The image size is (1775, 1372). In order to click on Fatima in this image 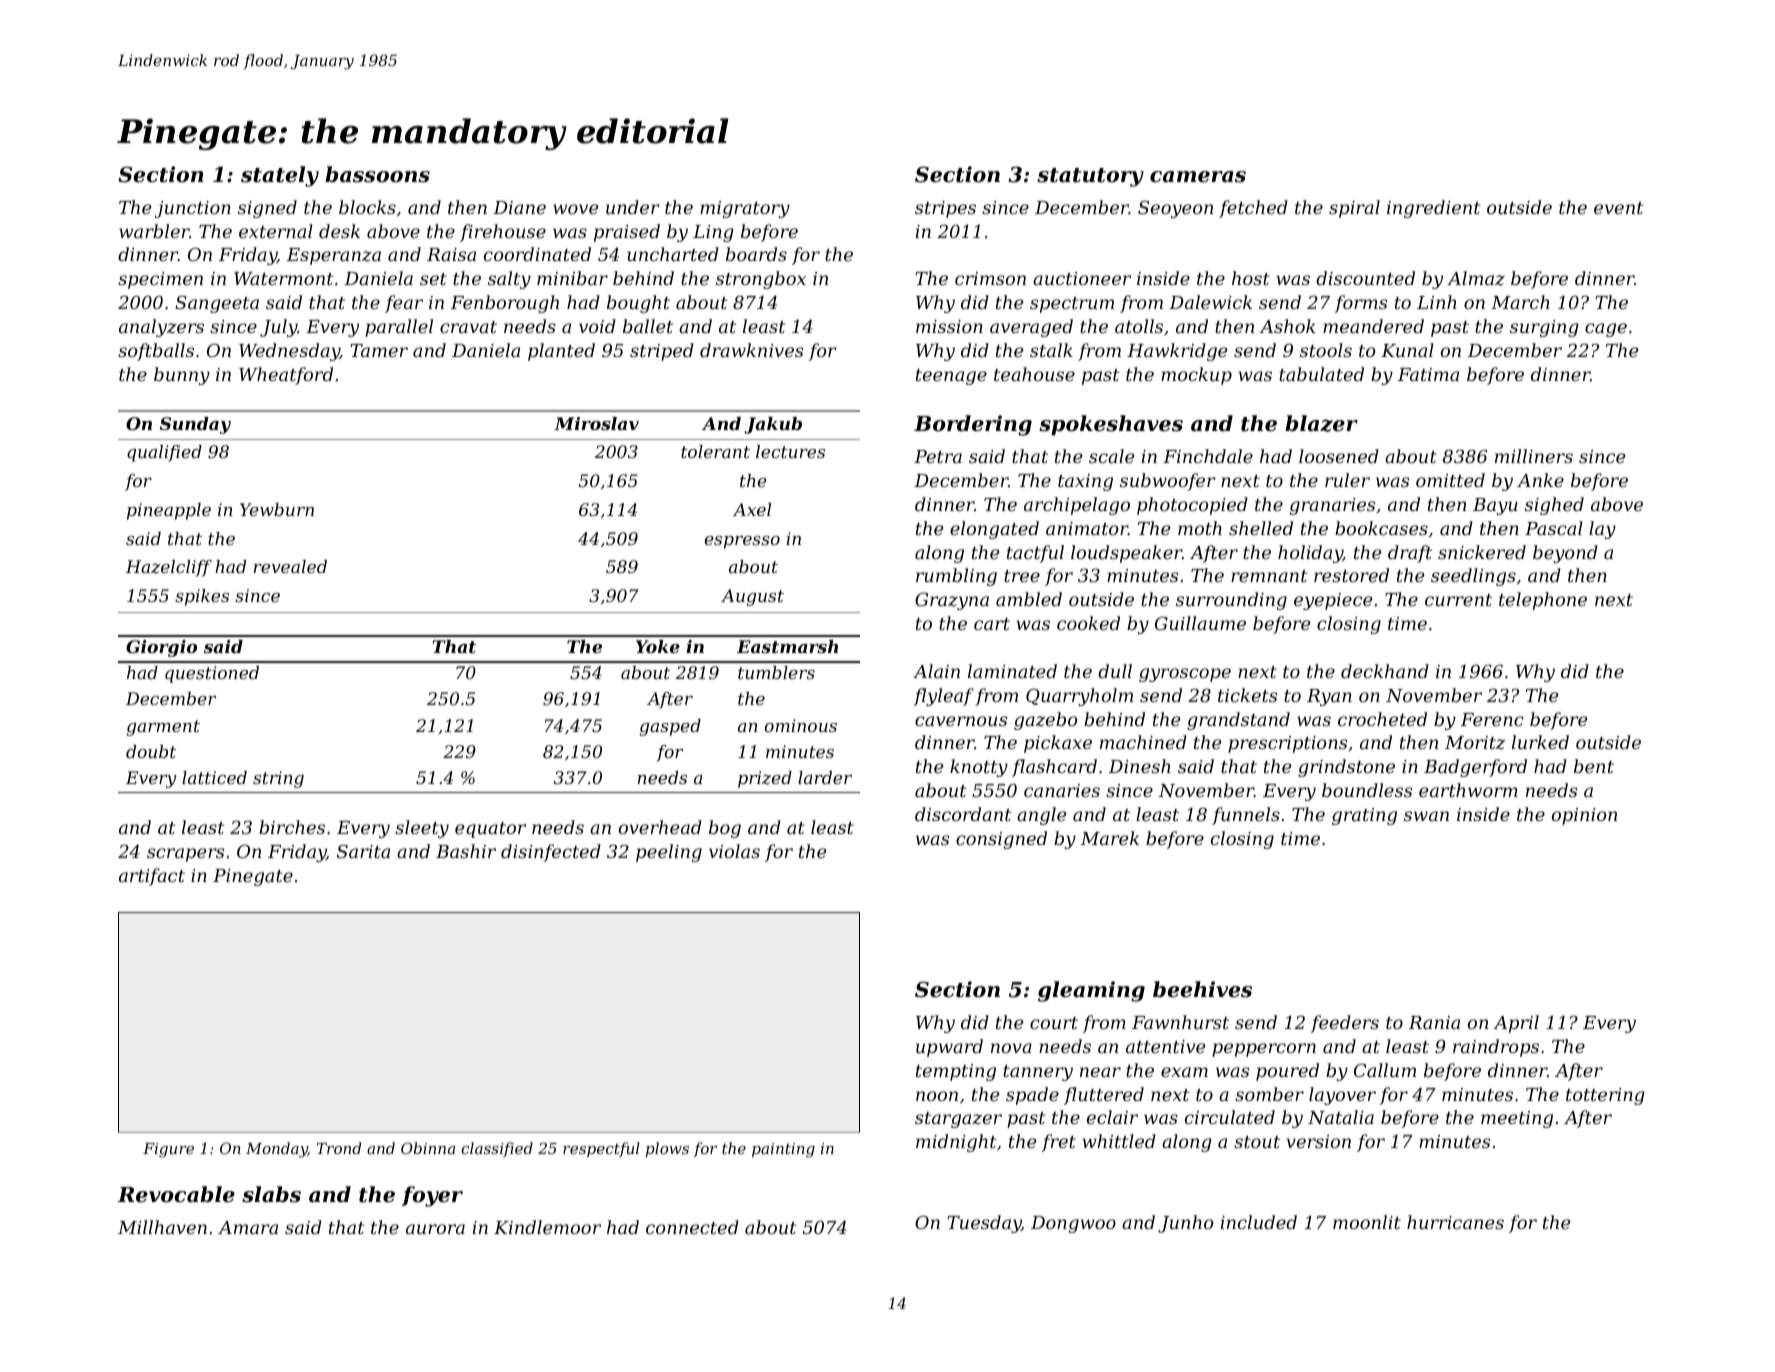, I will do `click(1428, 374)`.
